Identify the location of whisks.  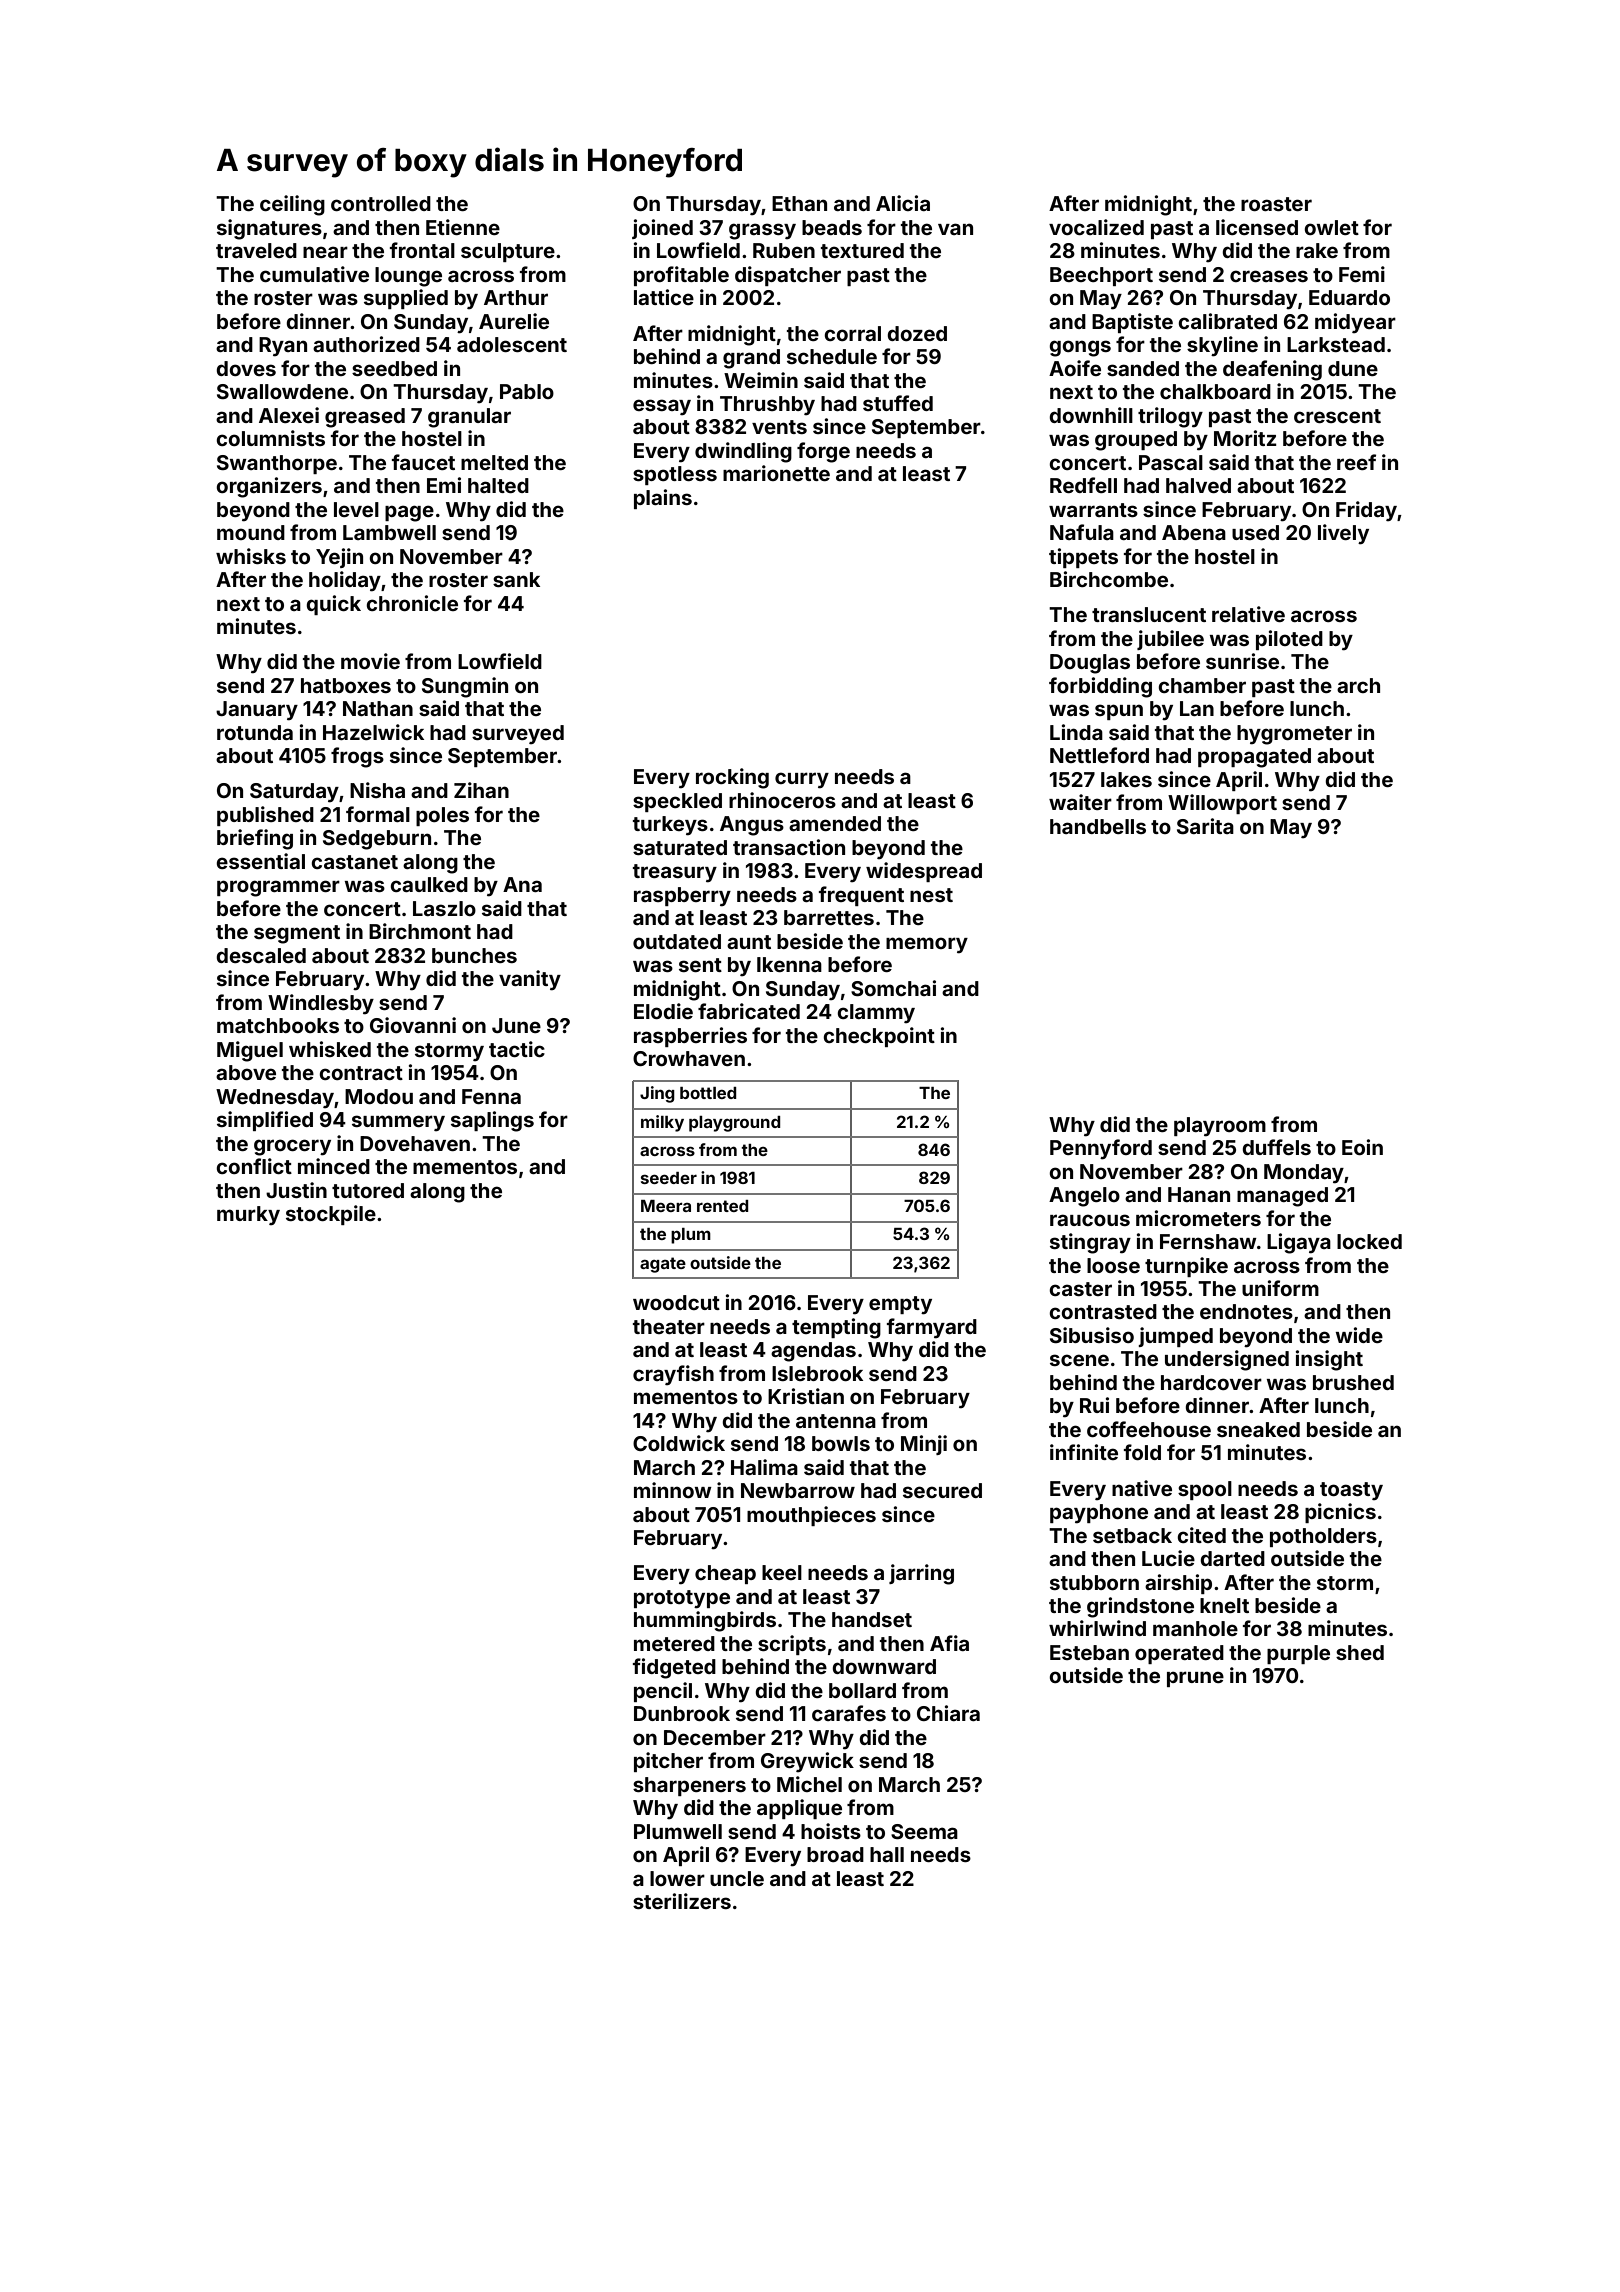
(251, 556).
